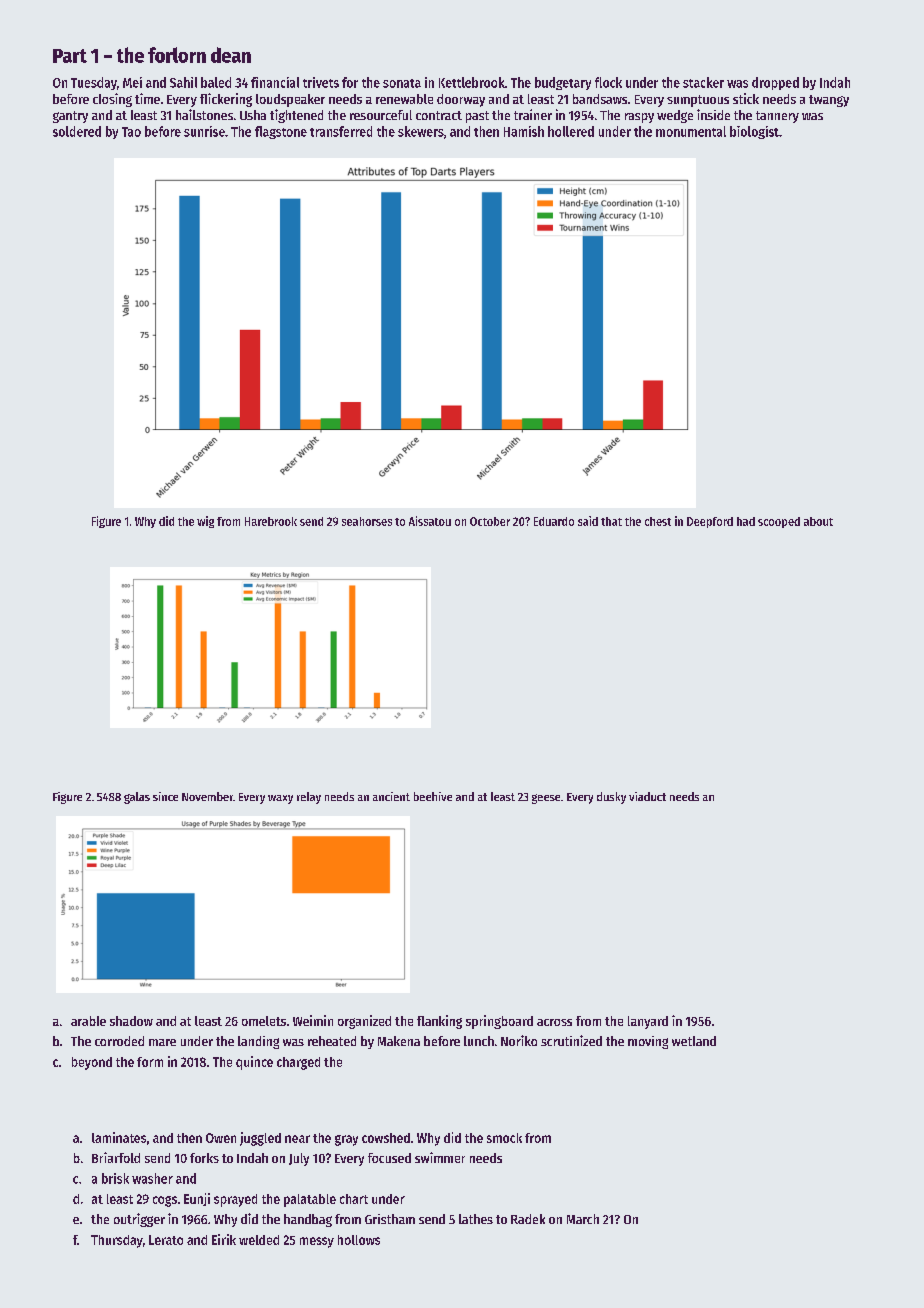 The image size is (924, 1308). I want to click on wig, so click(205, 522).
